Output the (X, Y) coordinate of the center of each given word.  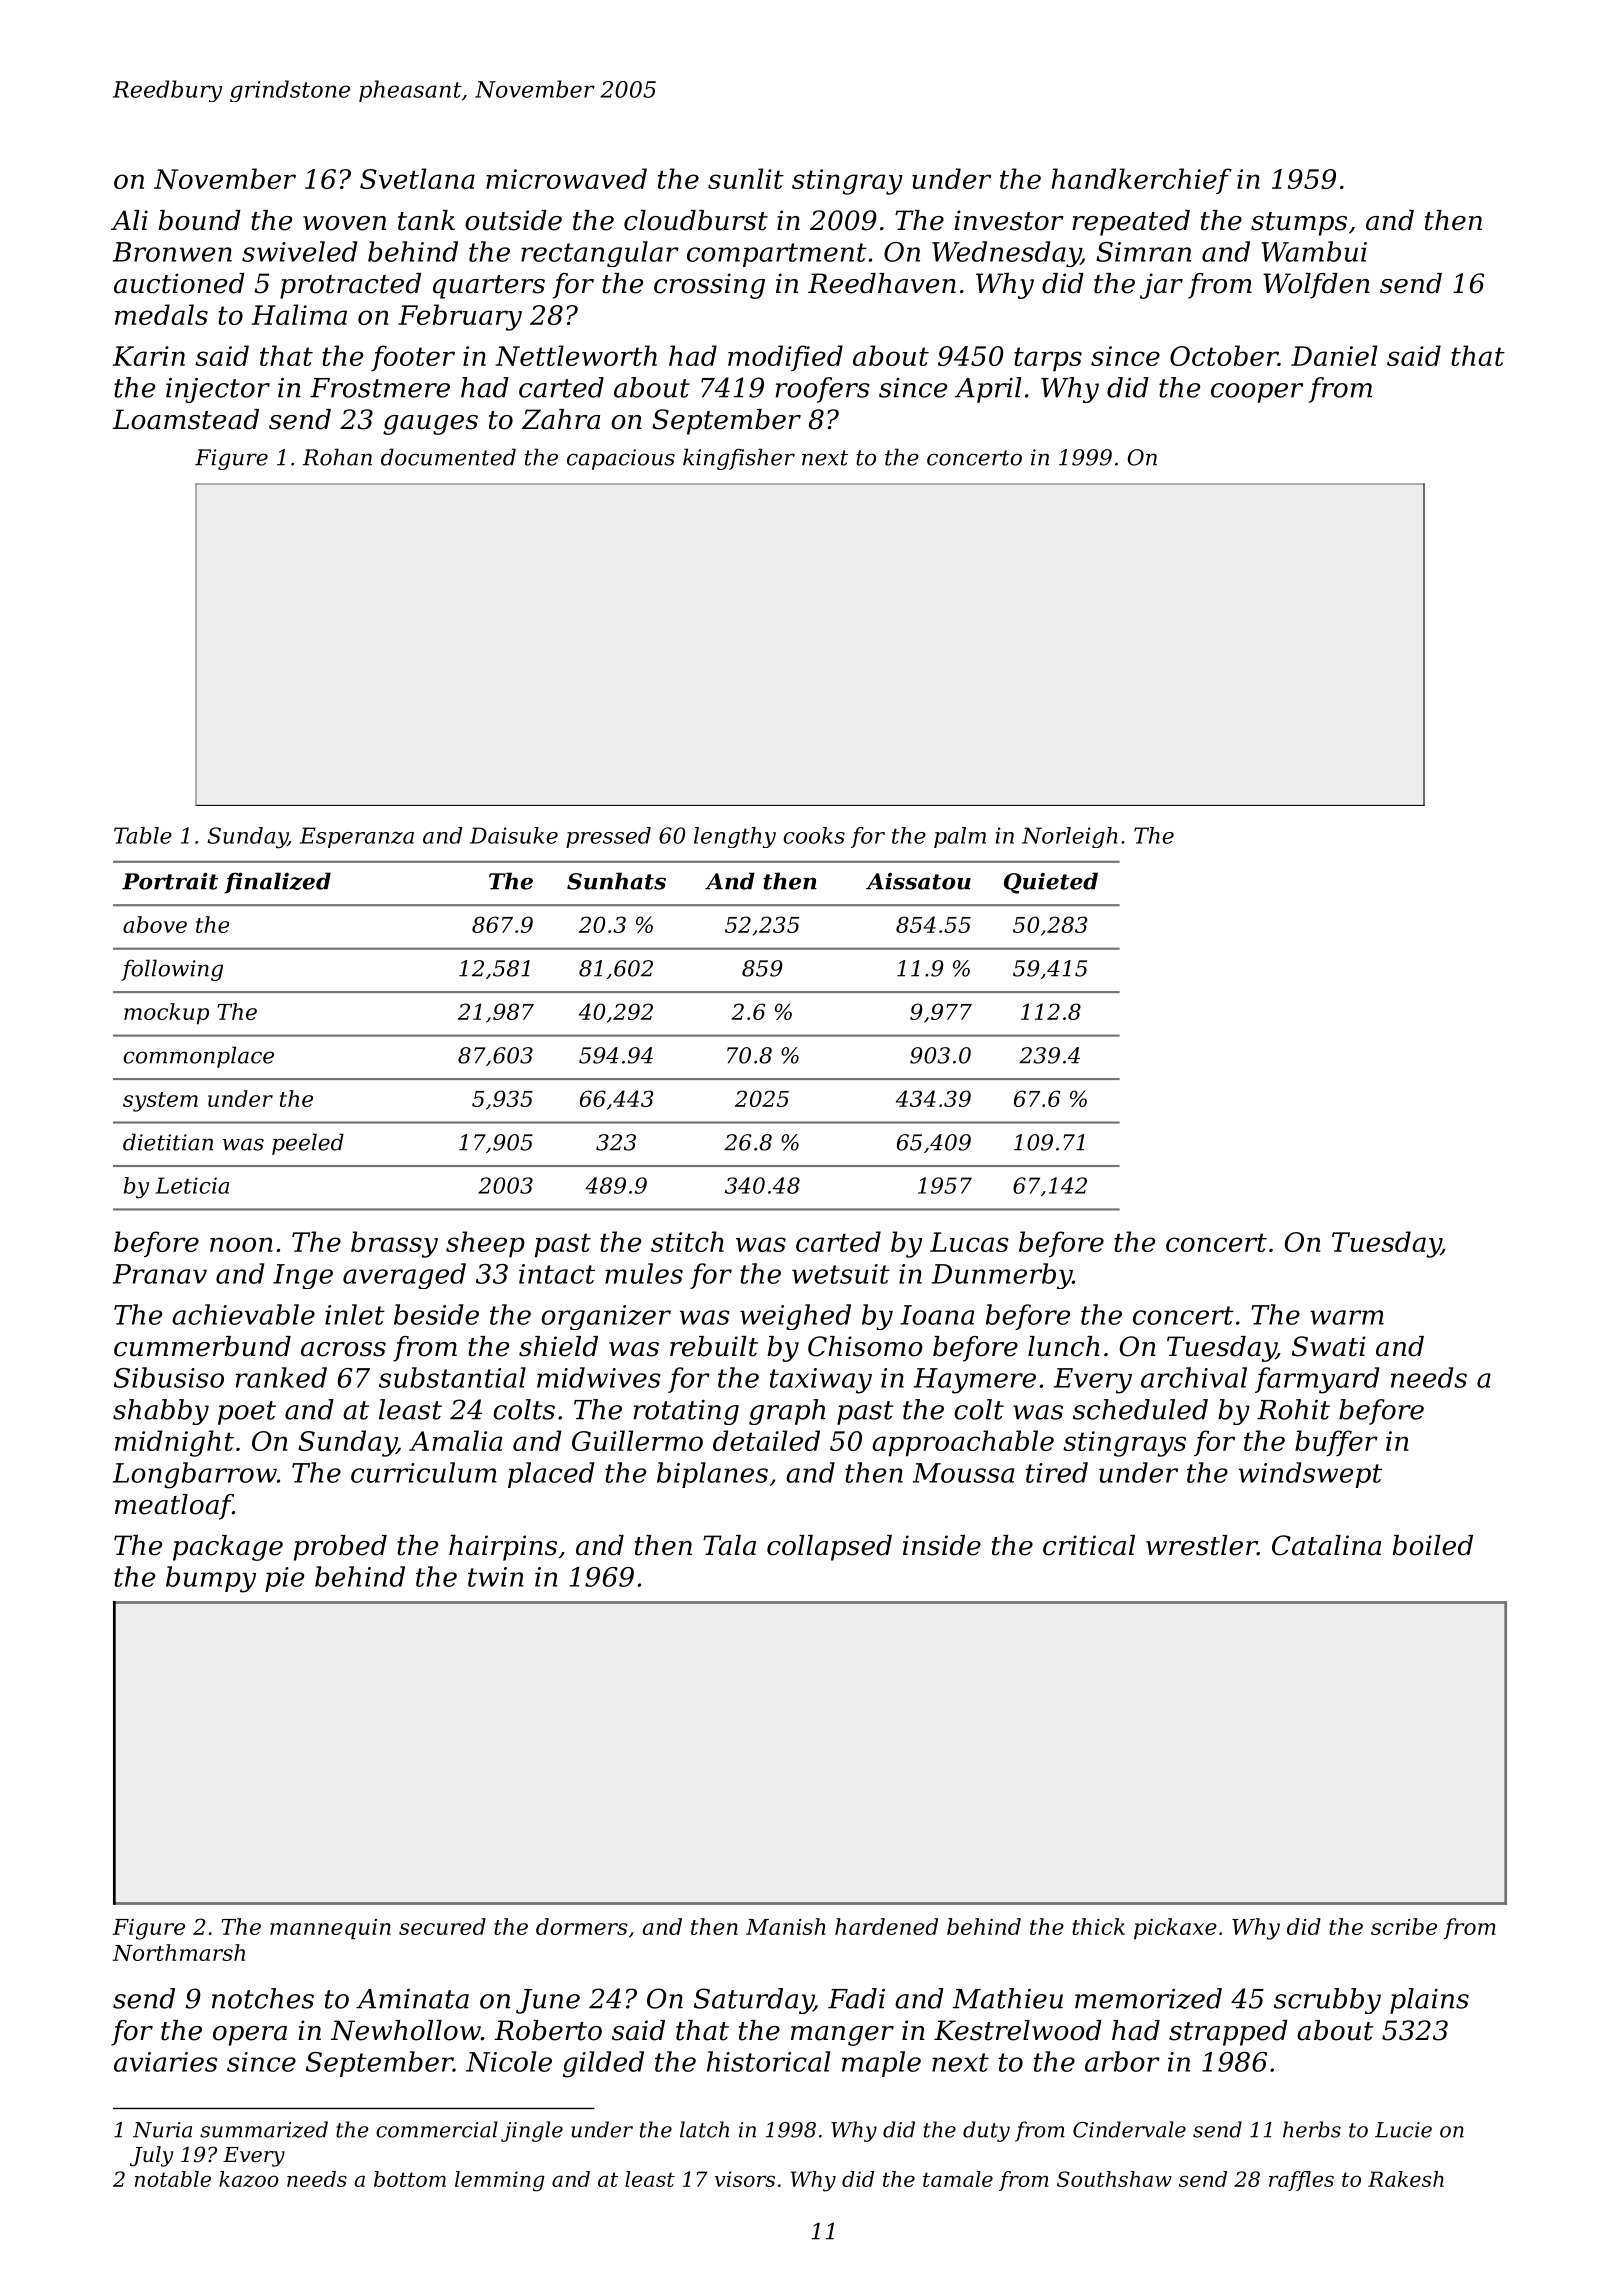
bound (199, 220)
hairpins (503, 1548)
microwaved (566, 178)
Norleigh (1070, 837)
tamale (958, 2179)
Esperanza (357, 837)
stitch (687, 1241)
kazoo (249, 2179)
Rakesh (1406, 2179)
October (1224, 355)
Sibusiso (169, 1377)
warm (1347, 1317)
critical (1089, 1545)
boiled (1432, 1545)
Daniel (1334, 355)
